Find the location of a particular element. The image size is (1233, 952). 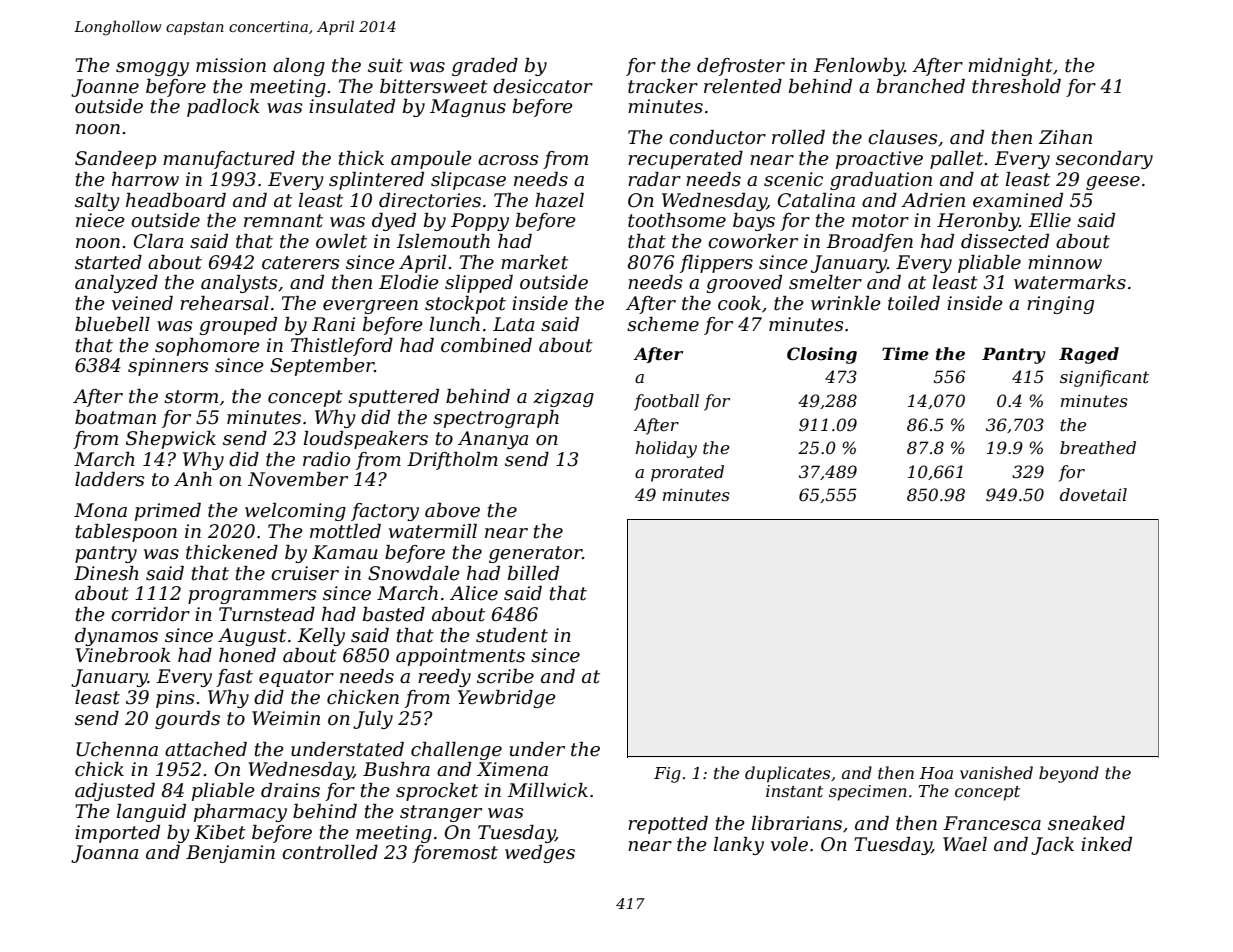

storm is located at coordinates (191, 397).
